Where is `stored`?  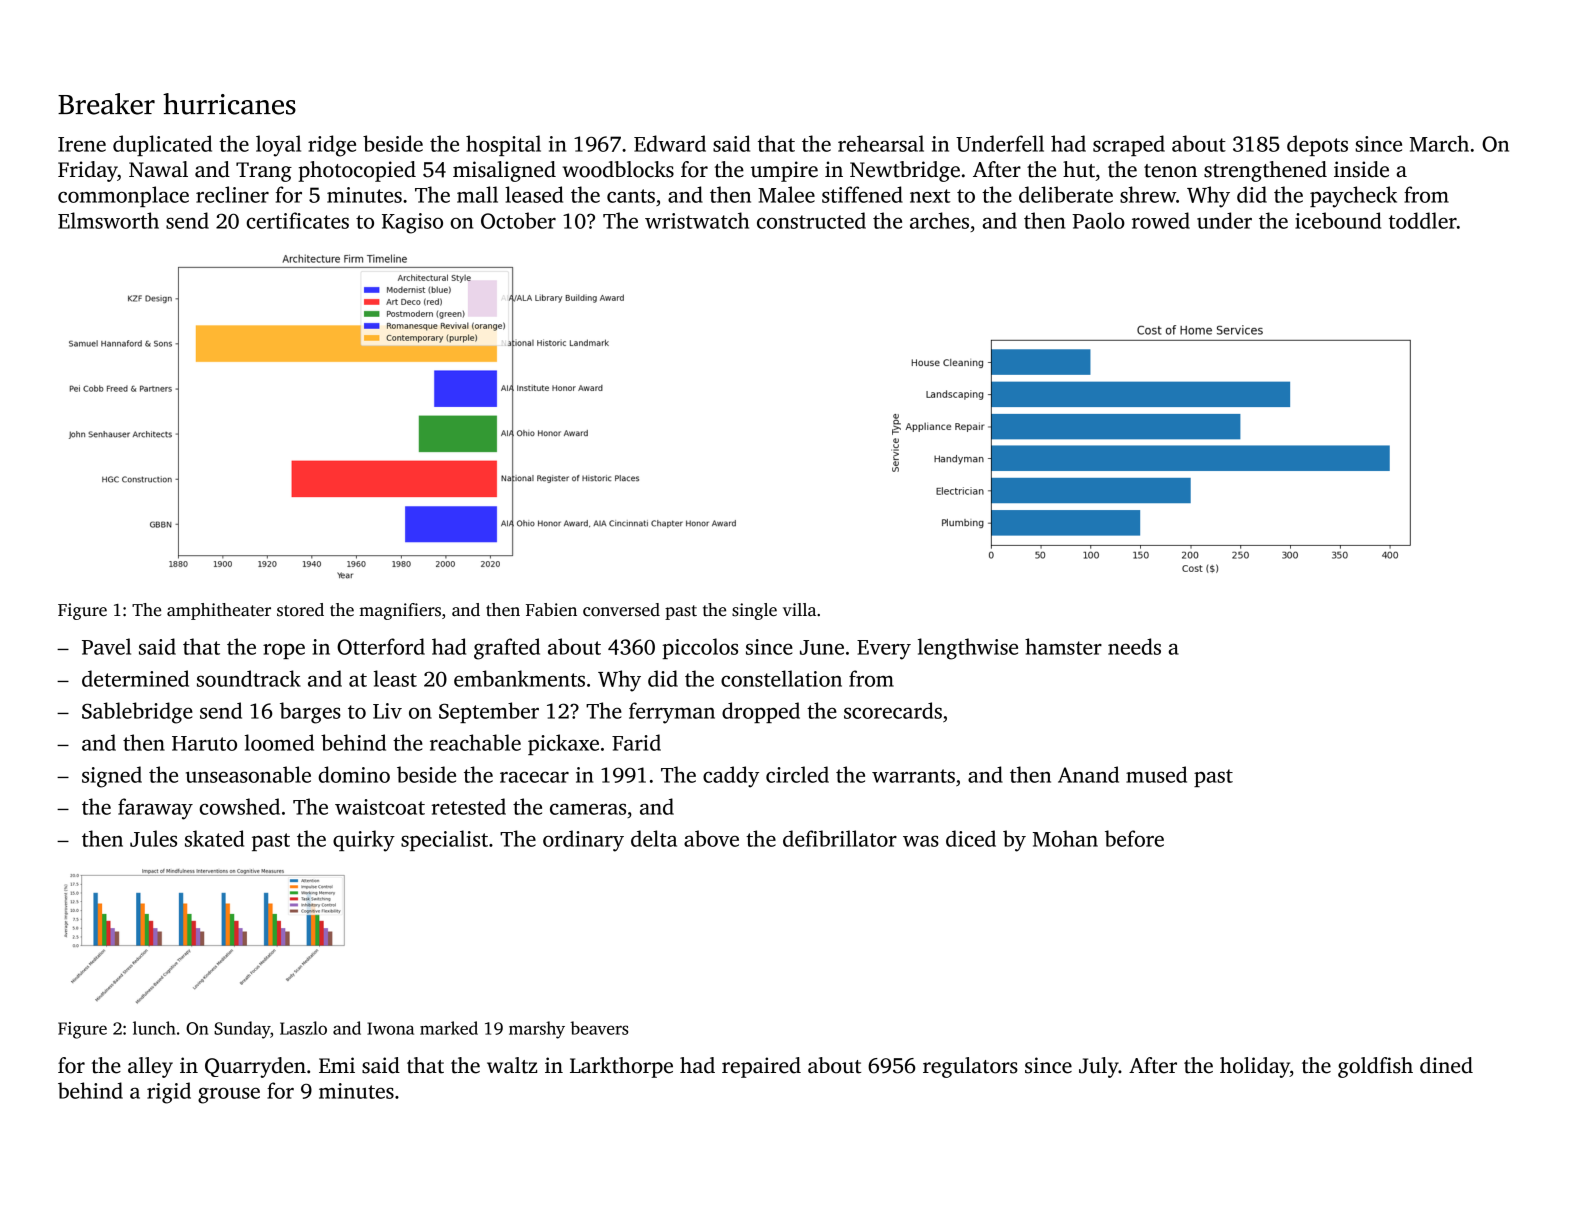 stored is located at coordinates (300, 610).
